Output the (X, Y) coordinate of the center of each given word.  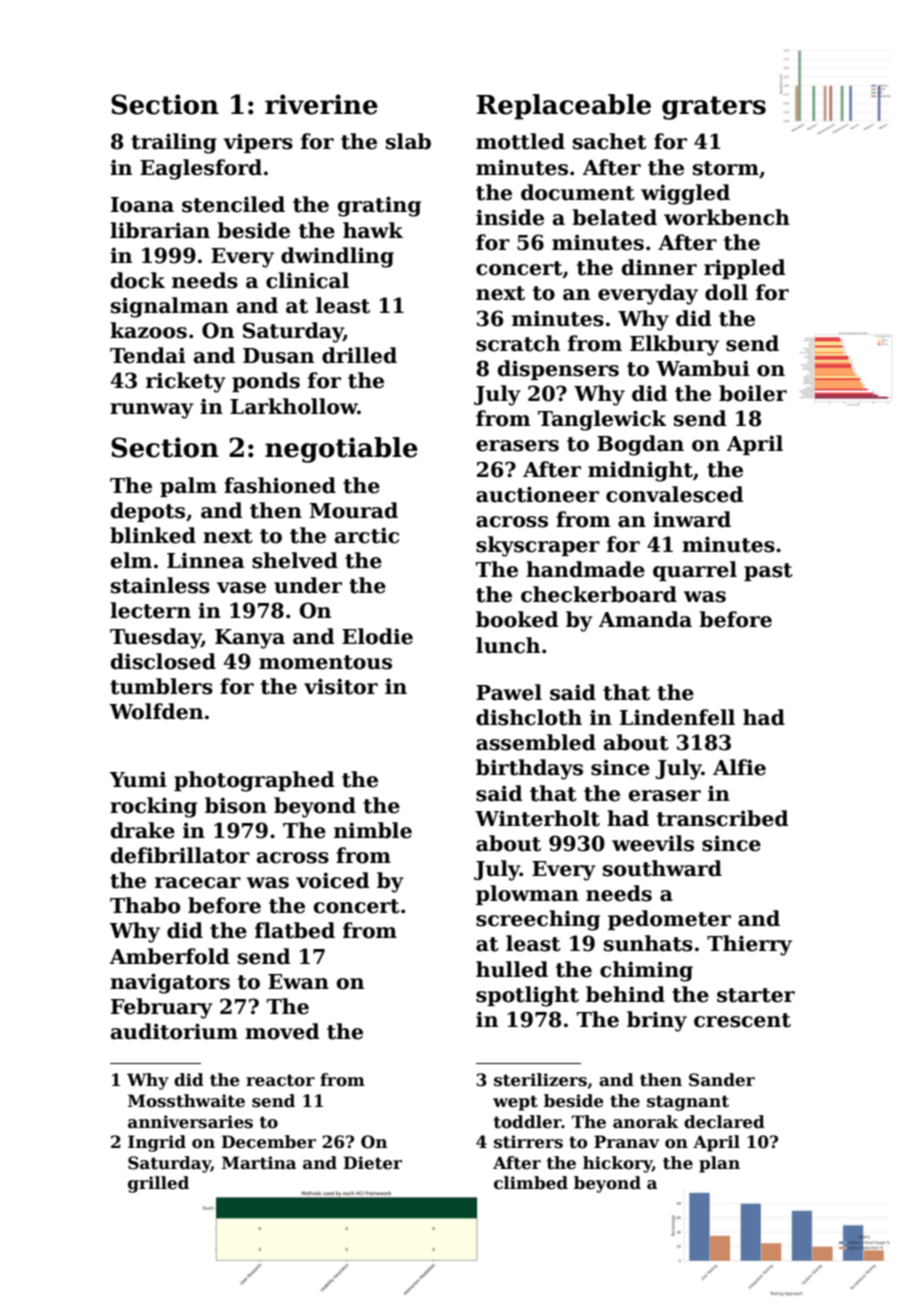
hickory (617, 1164)
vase (241, 588)
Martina (259, 1163)
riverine (321, 104)
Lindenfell (677, 717)
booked (517, 619)
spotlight (527, 996)
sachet (610, 141)
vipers (258, 143)
